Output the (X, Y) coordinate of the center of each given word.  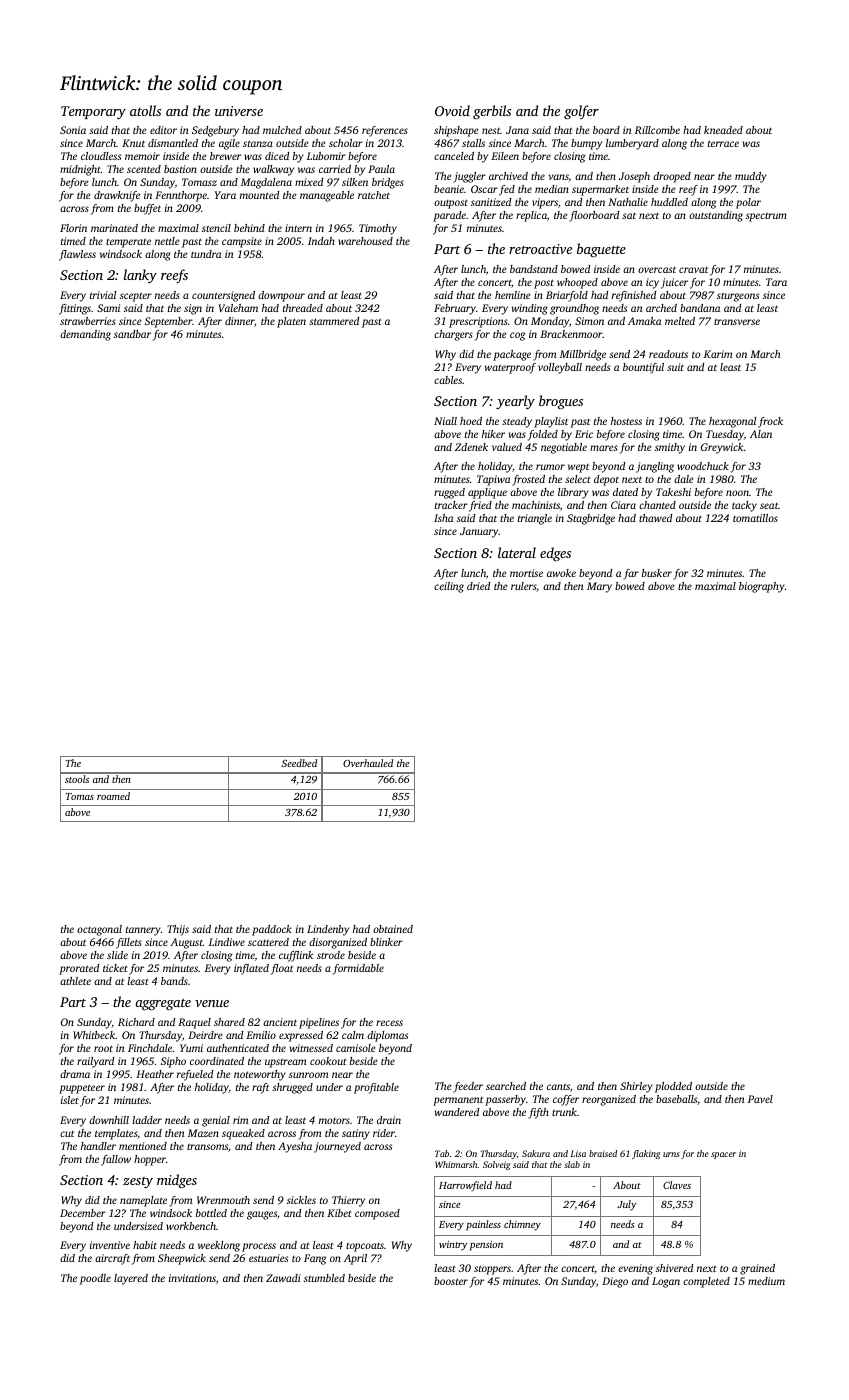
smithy (670, 448)
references (385, 131)
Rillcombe (657, 130)
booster (451, 1281)
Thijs (178, 930)
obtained (393, 929)
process (259, 1247)
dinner (239, 321)
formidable (358, 969)
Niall (445, 421)
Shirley (636, 1087)
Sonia (73, 130)
